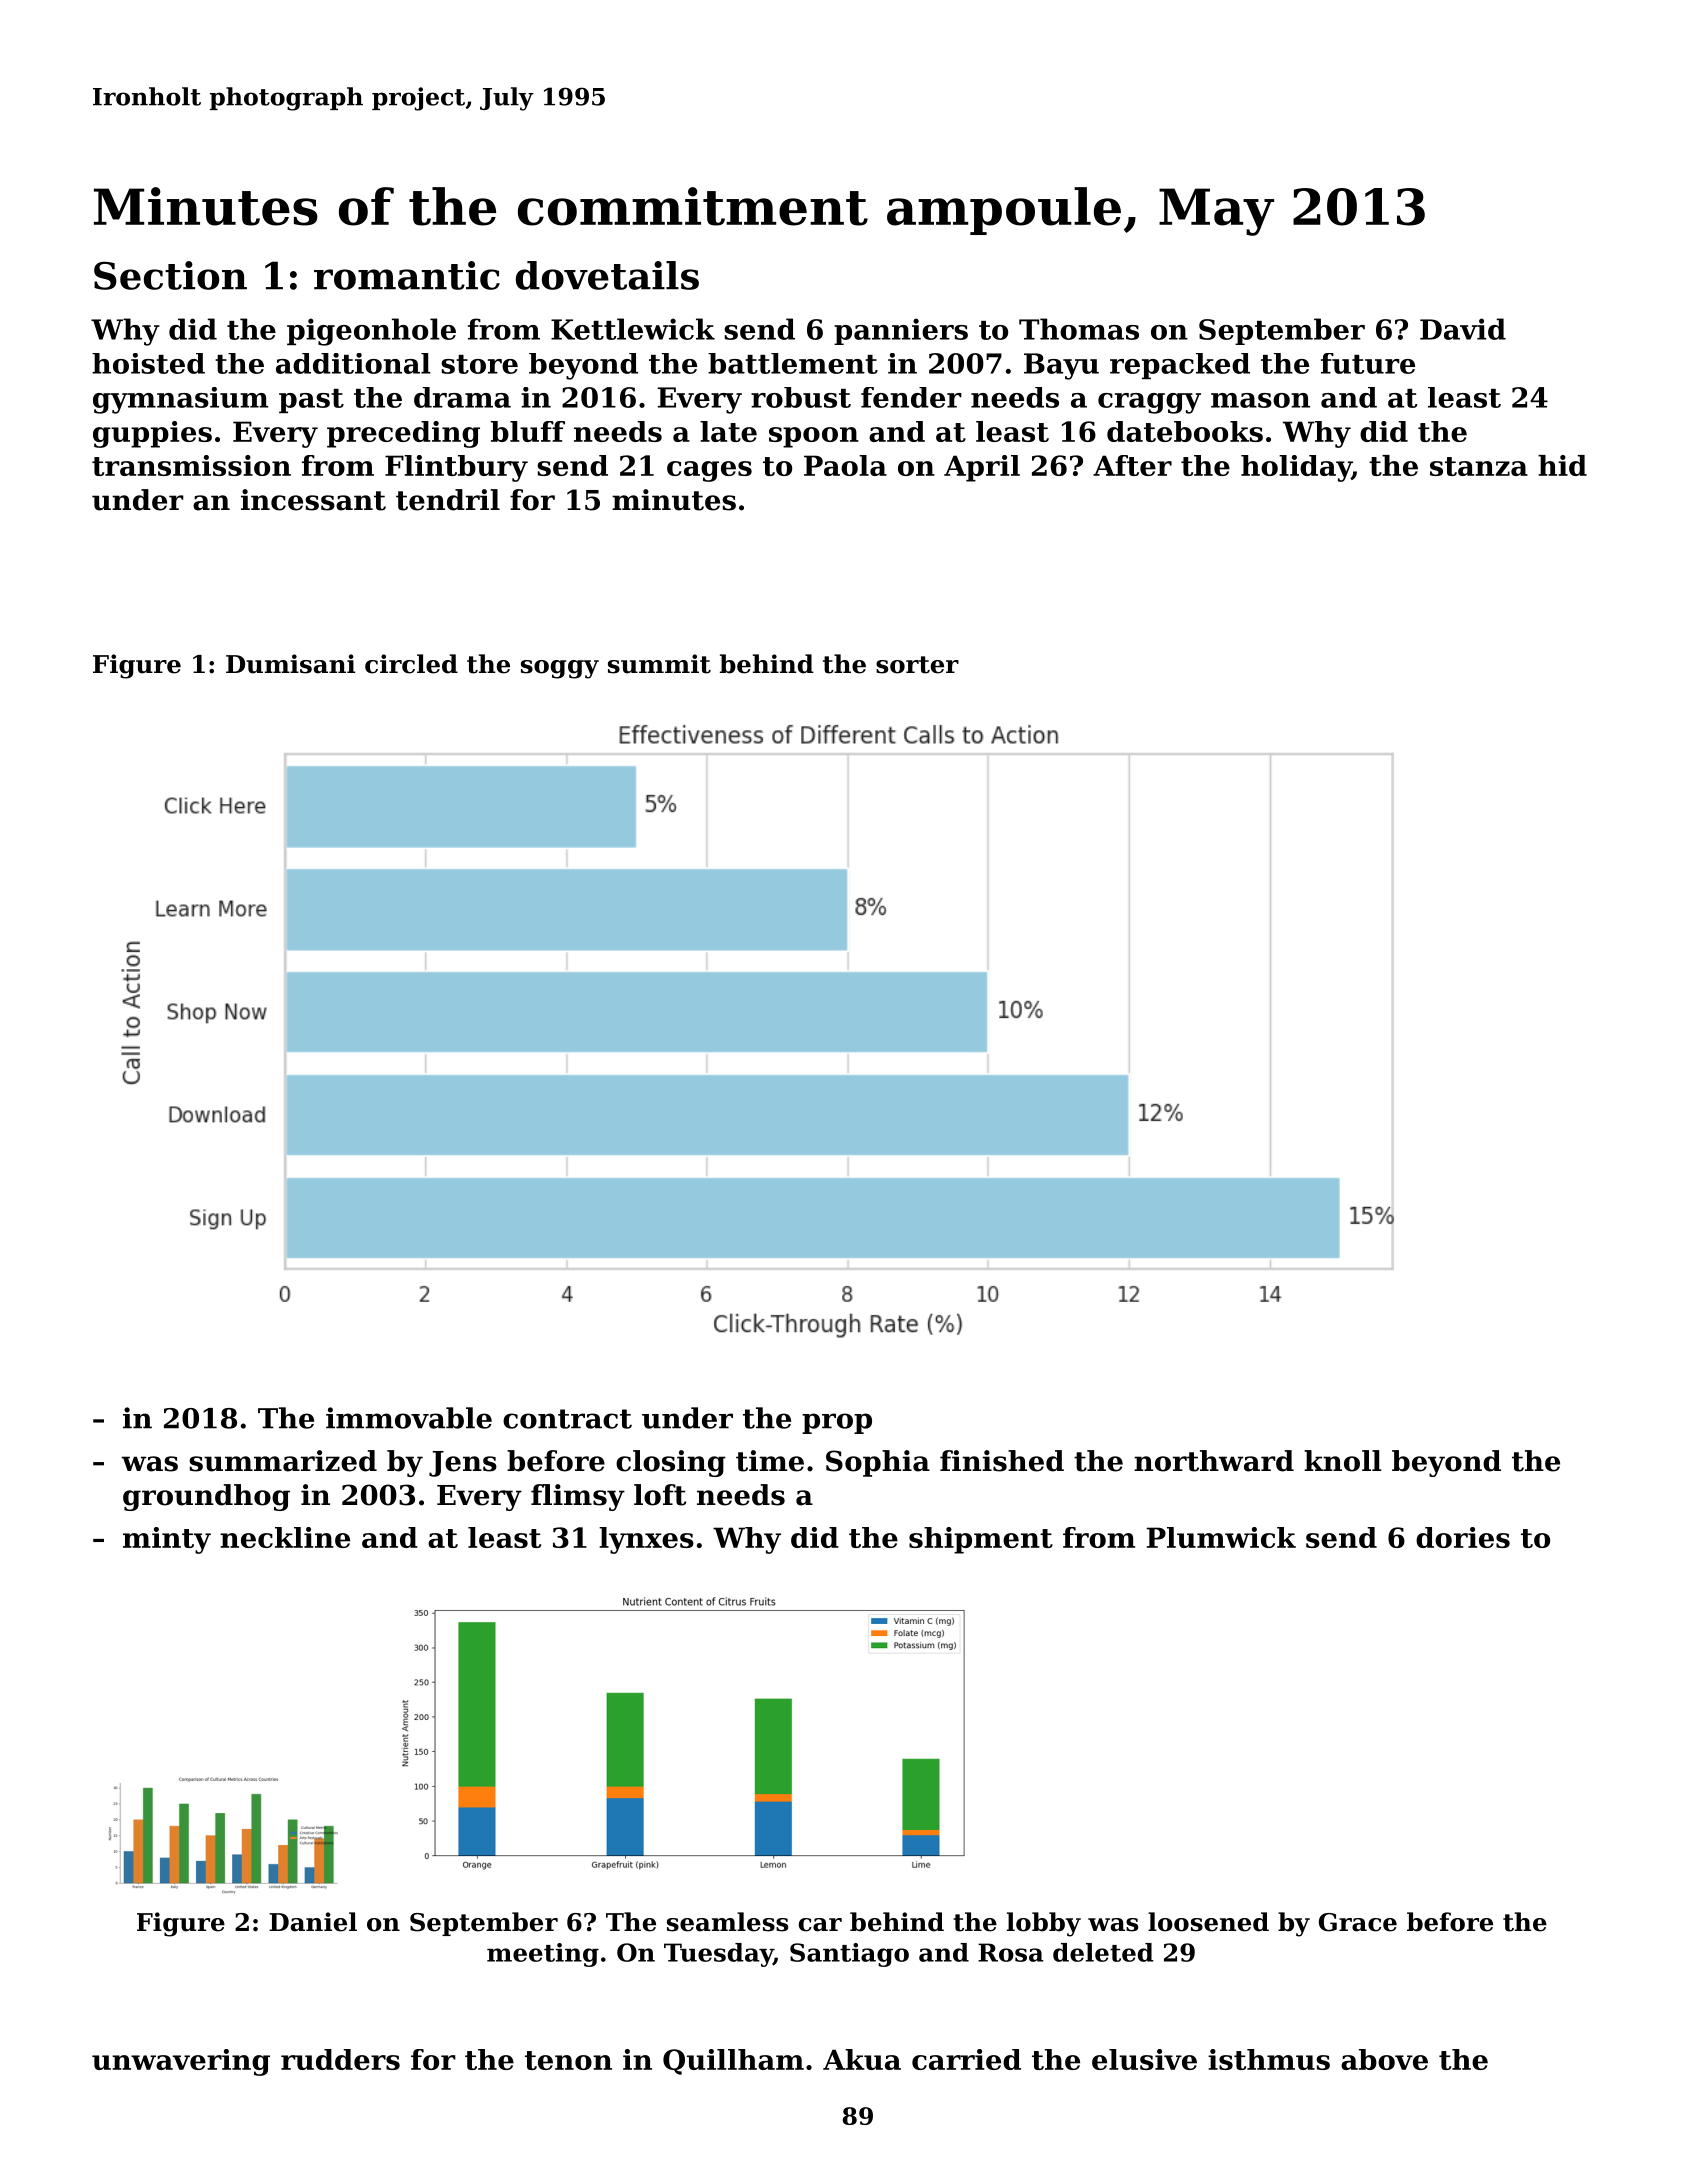 The height and width of the screenshot is (2178, 1683). Describe the element at coordinates (917, 665) in the screenshot. I see `sorter` at that location.
